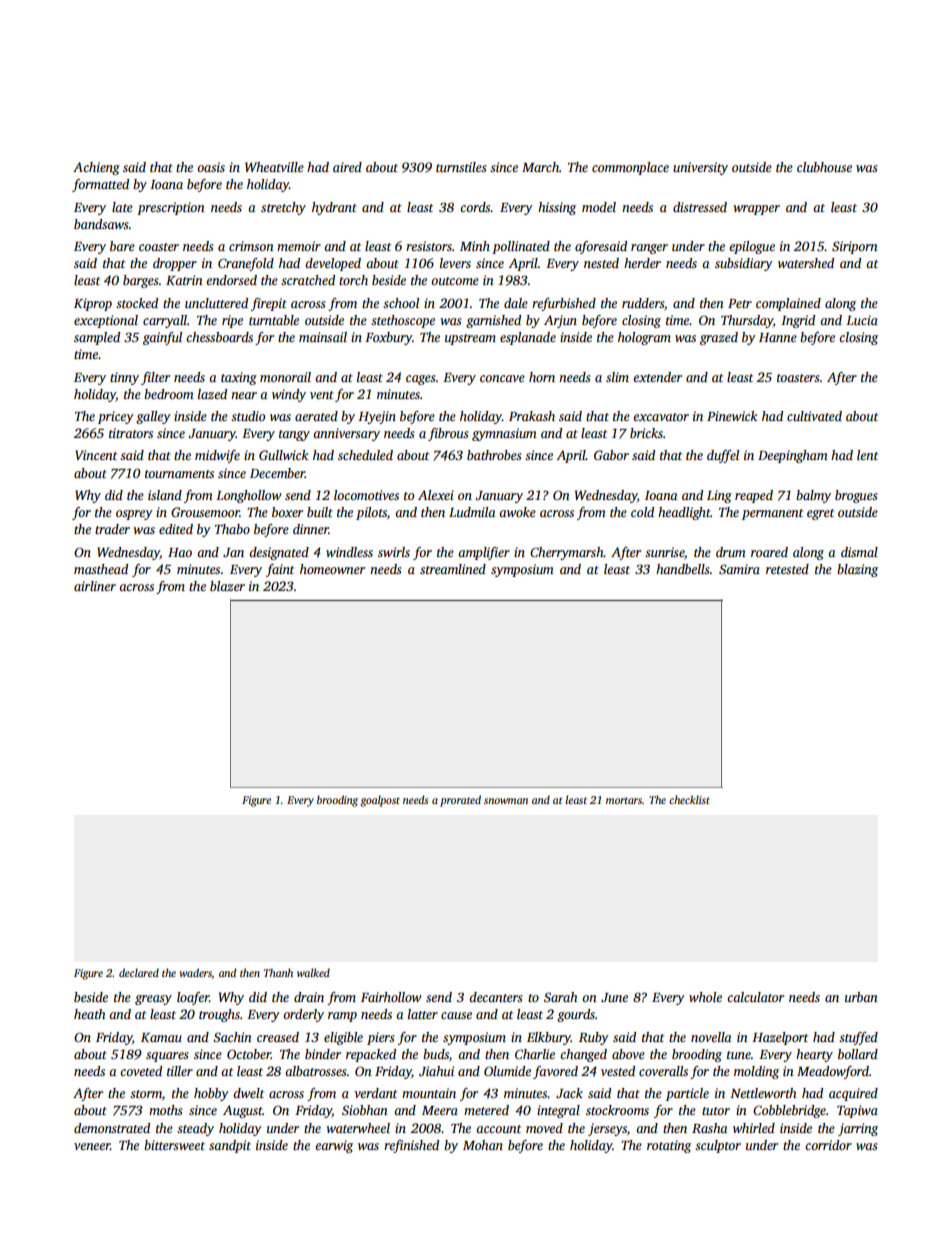 The height and width of the page is (1233, 952). Describe the element at coordinates (861, 997) in the page. I see `urban` at that location.
